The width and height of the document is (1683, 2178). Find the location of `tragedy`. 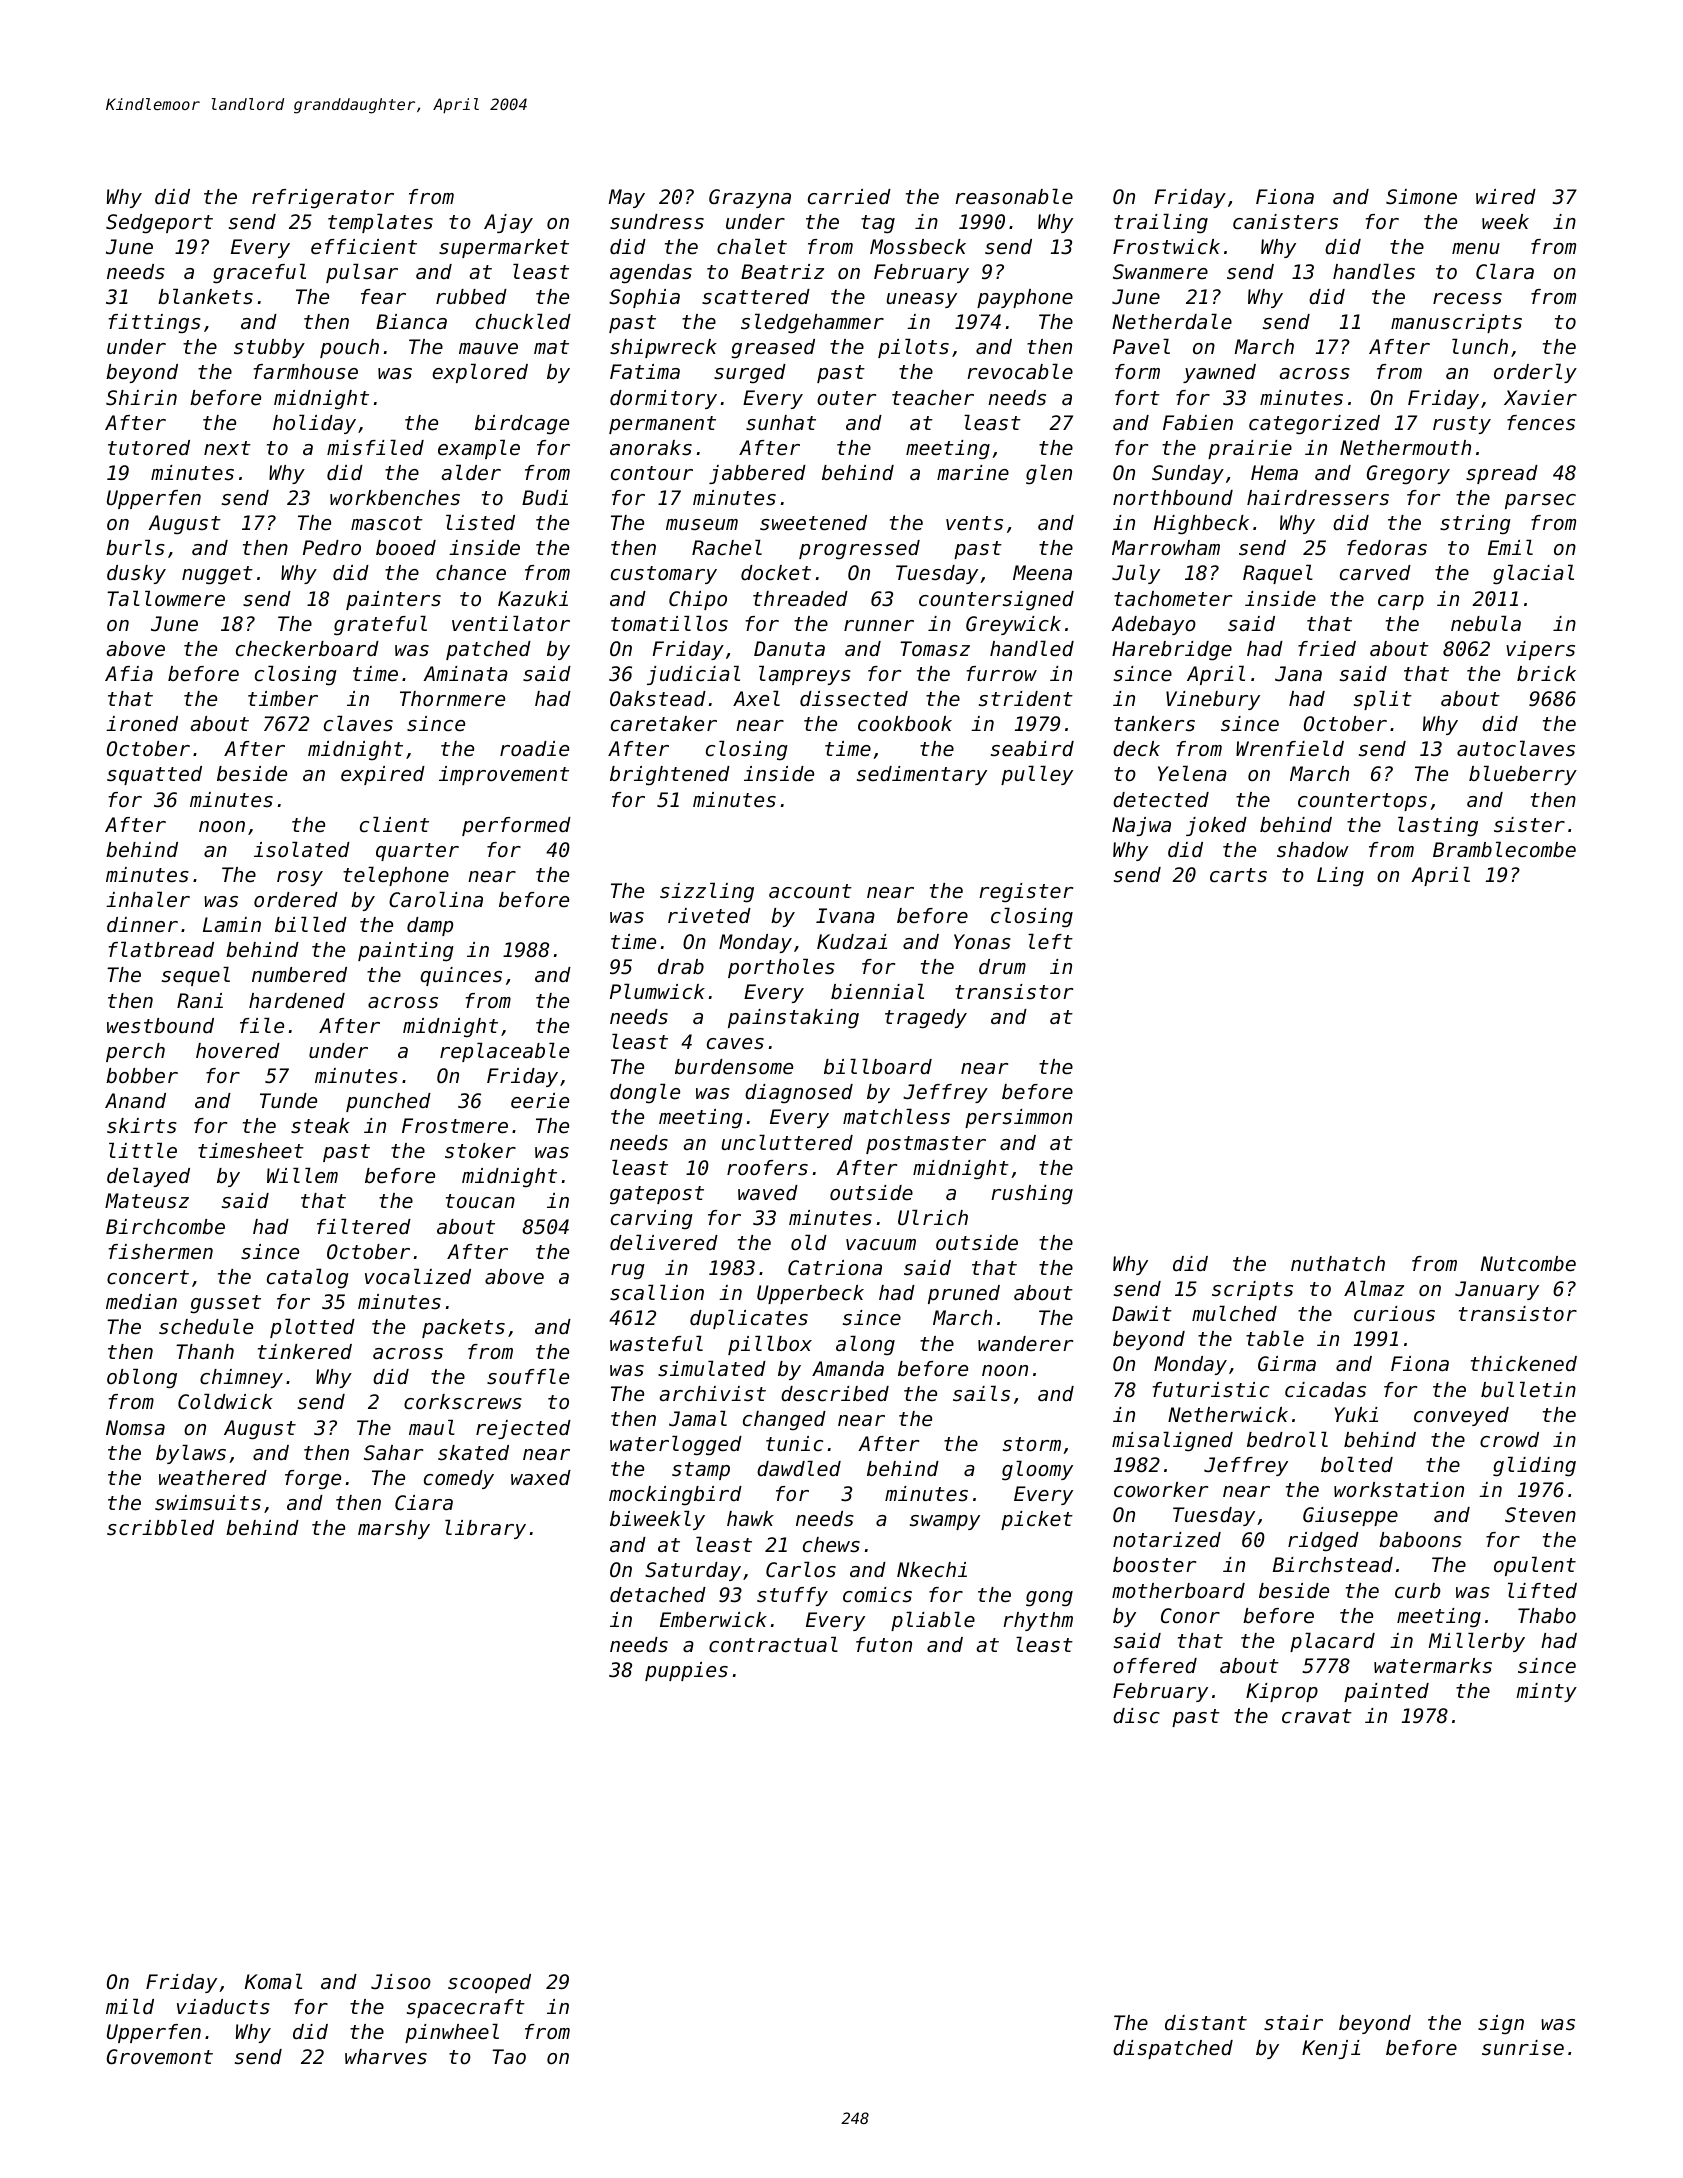

tragedy is located at coordinates (926, 1019).
